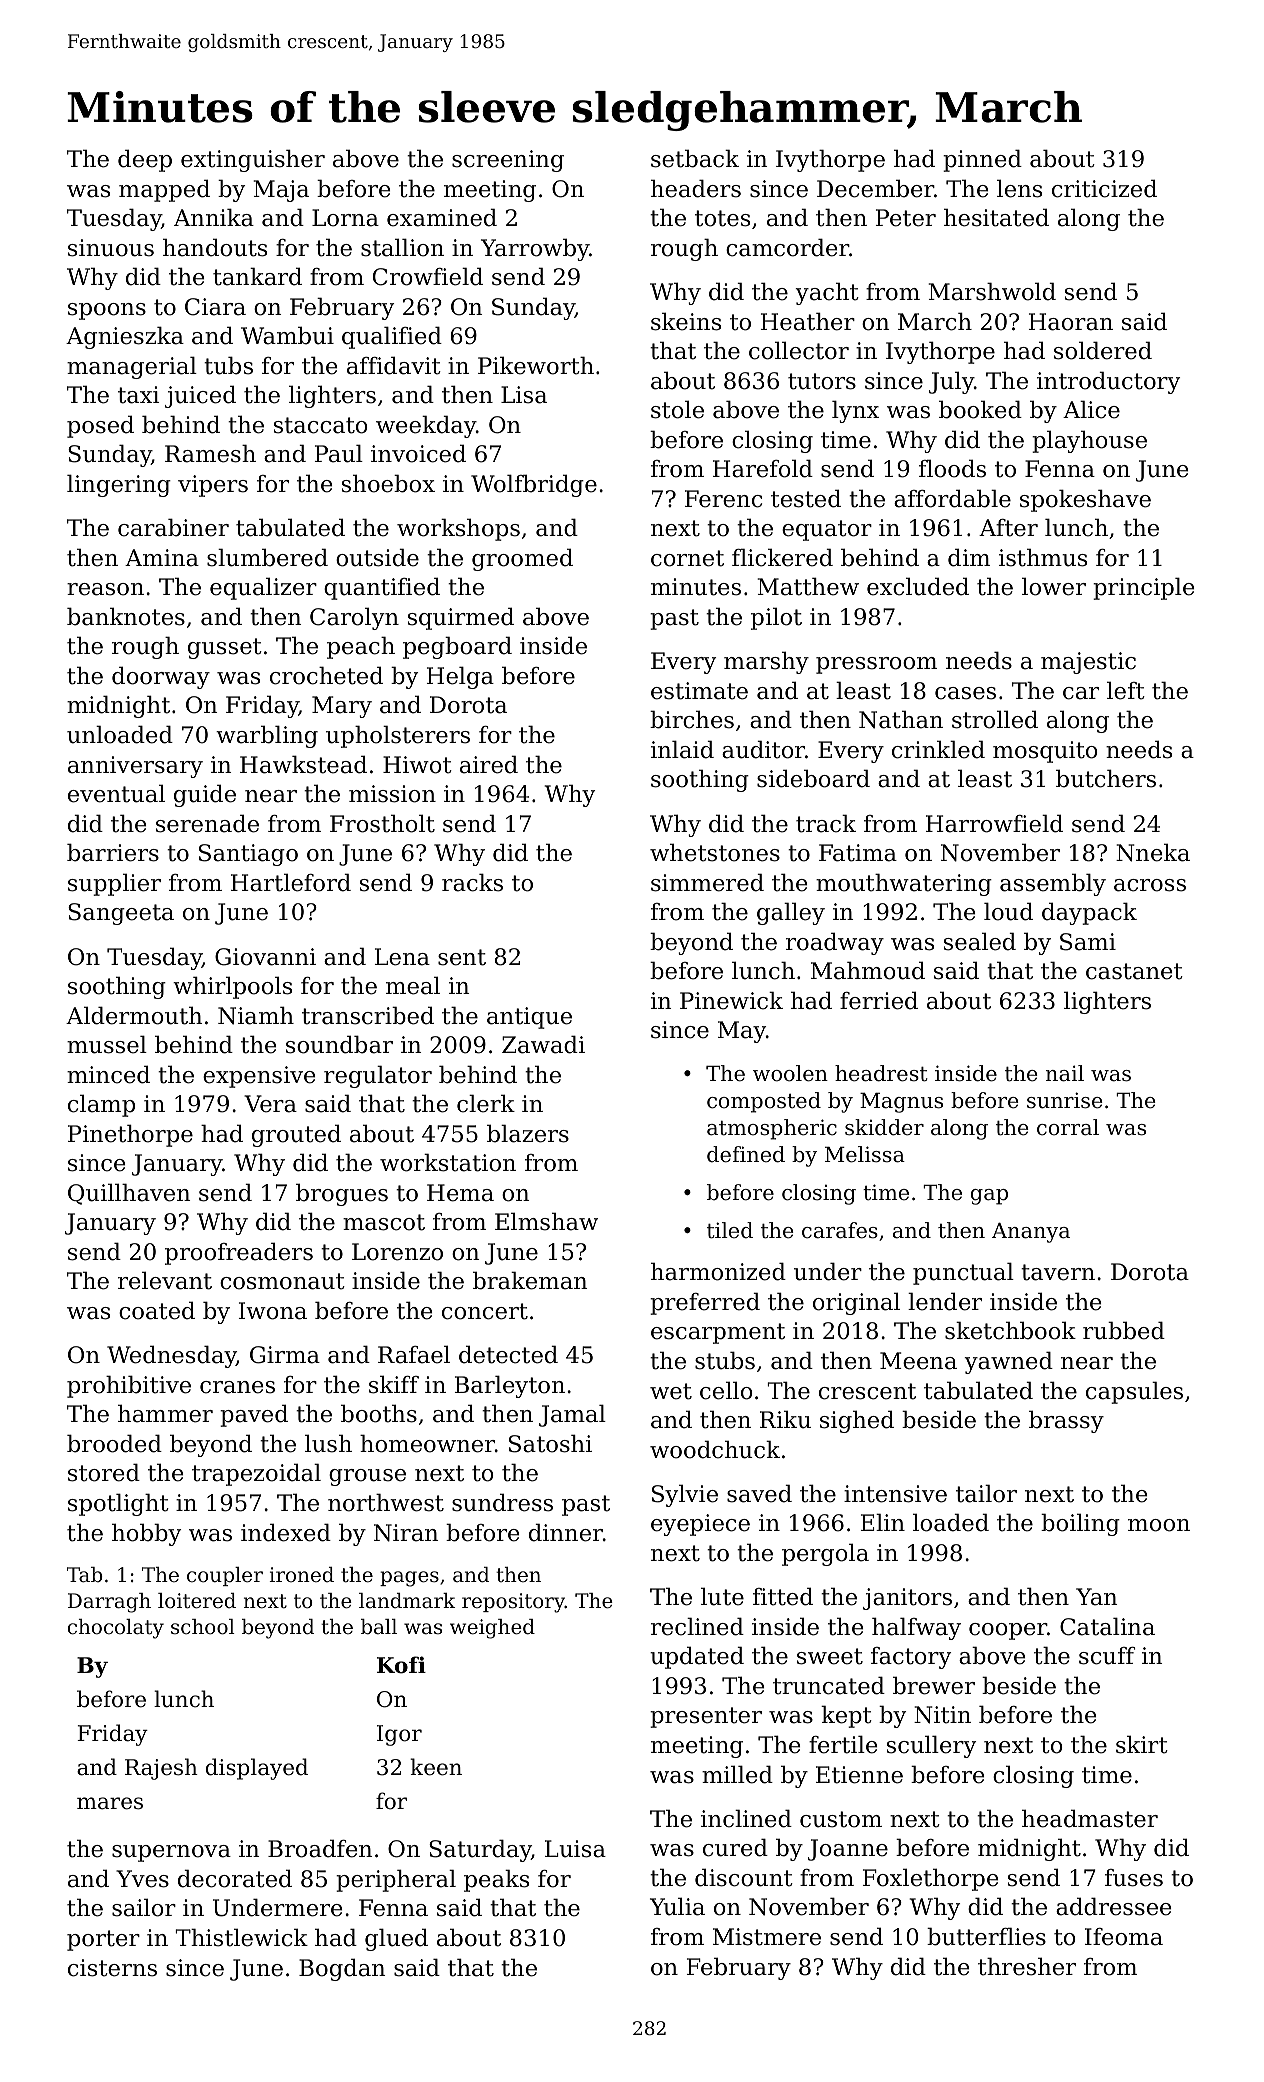 This screenshot has width=1264, height=2082. I want to click on screening, so click(508, 161).
